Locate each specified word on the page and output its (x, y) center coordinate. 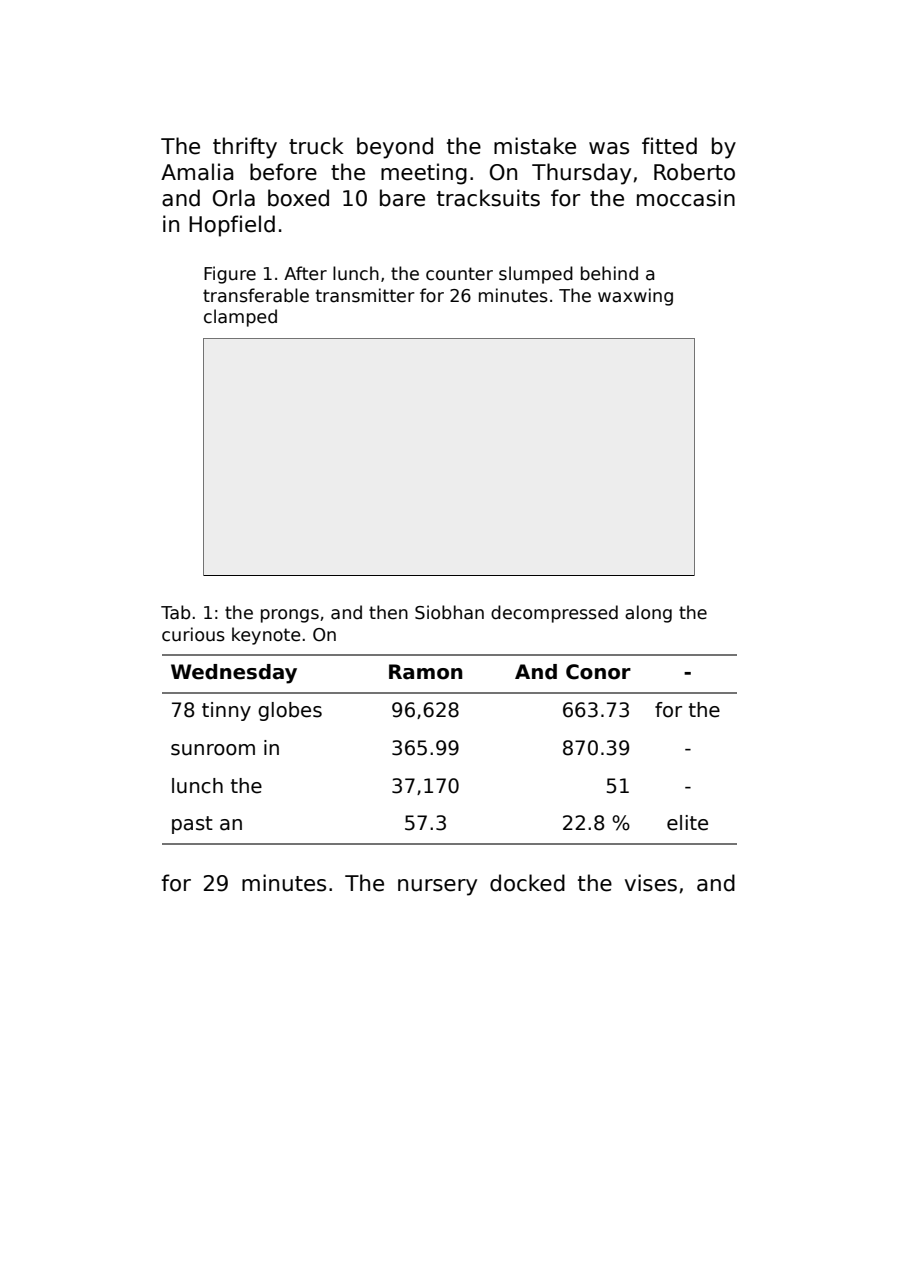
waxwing (635, 297)
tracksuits (488, 198)
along (648, 614)
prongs (290, 616)
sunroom (213, 750)
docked (527, 883)
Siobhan (449, 612)
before (283, 172)
